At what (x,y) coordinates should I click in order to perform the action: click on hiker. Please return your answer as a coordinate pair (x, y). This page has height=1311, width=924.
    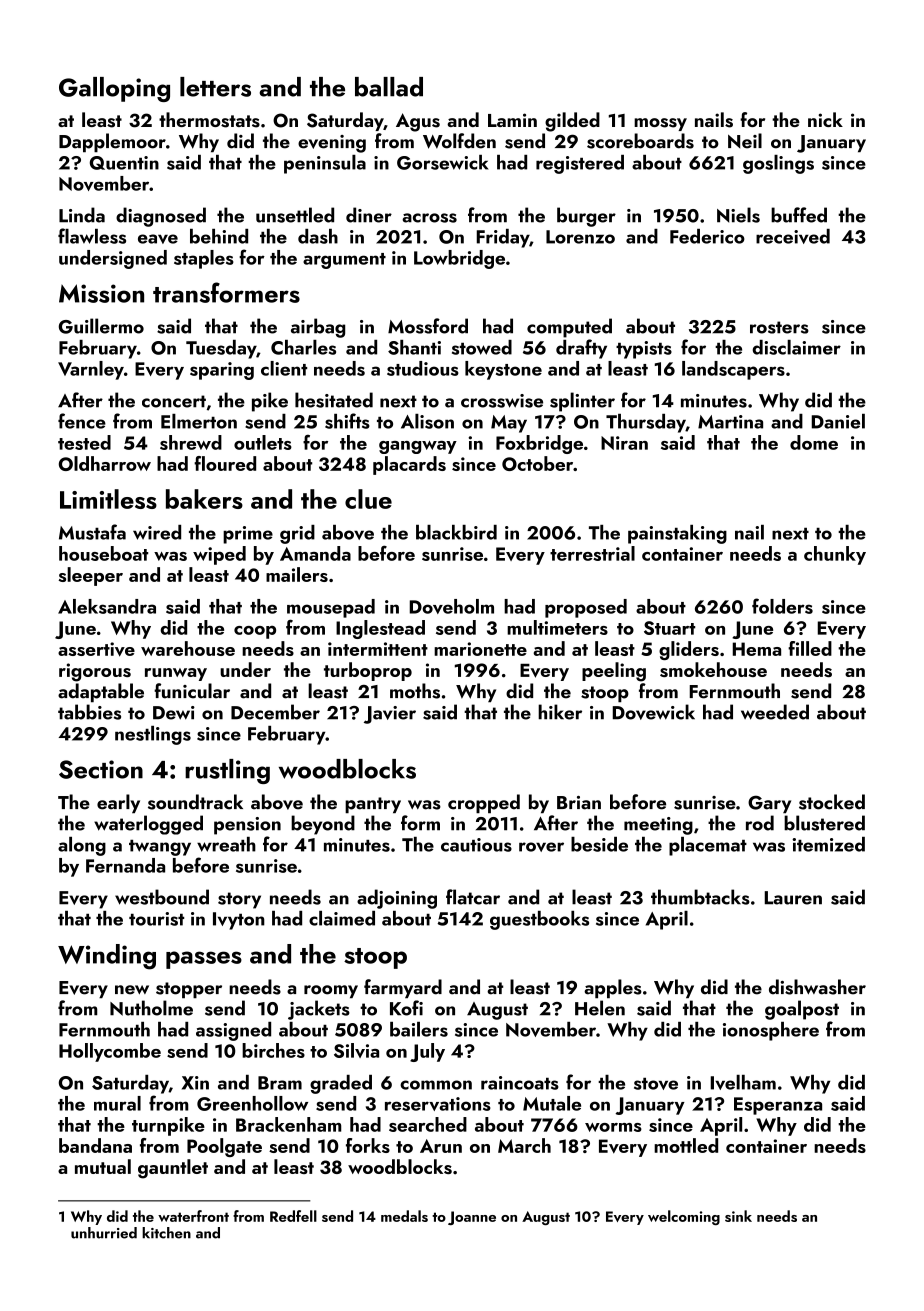
    Looking at the image, I should click on (560, 712).
